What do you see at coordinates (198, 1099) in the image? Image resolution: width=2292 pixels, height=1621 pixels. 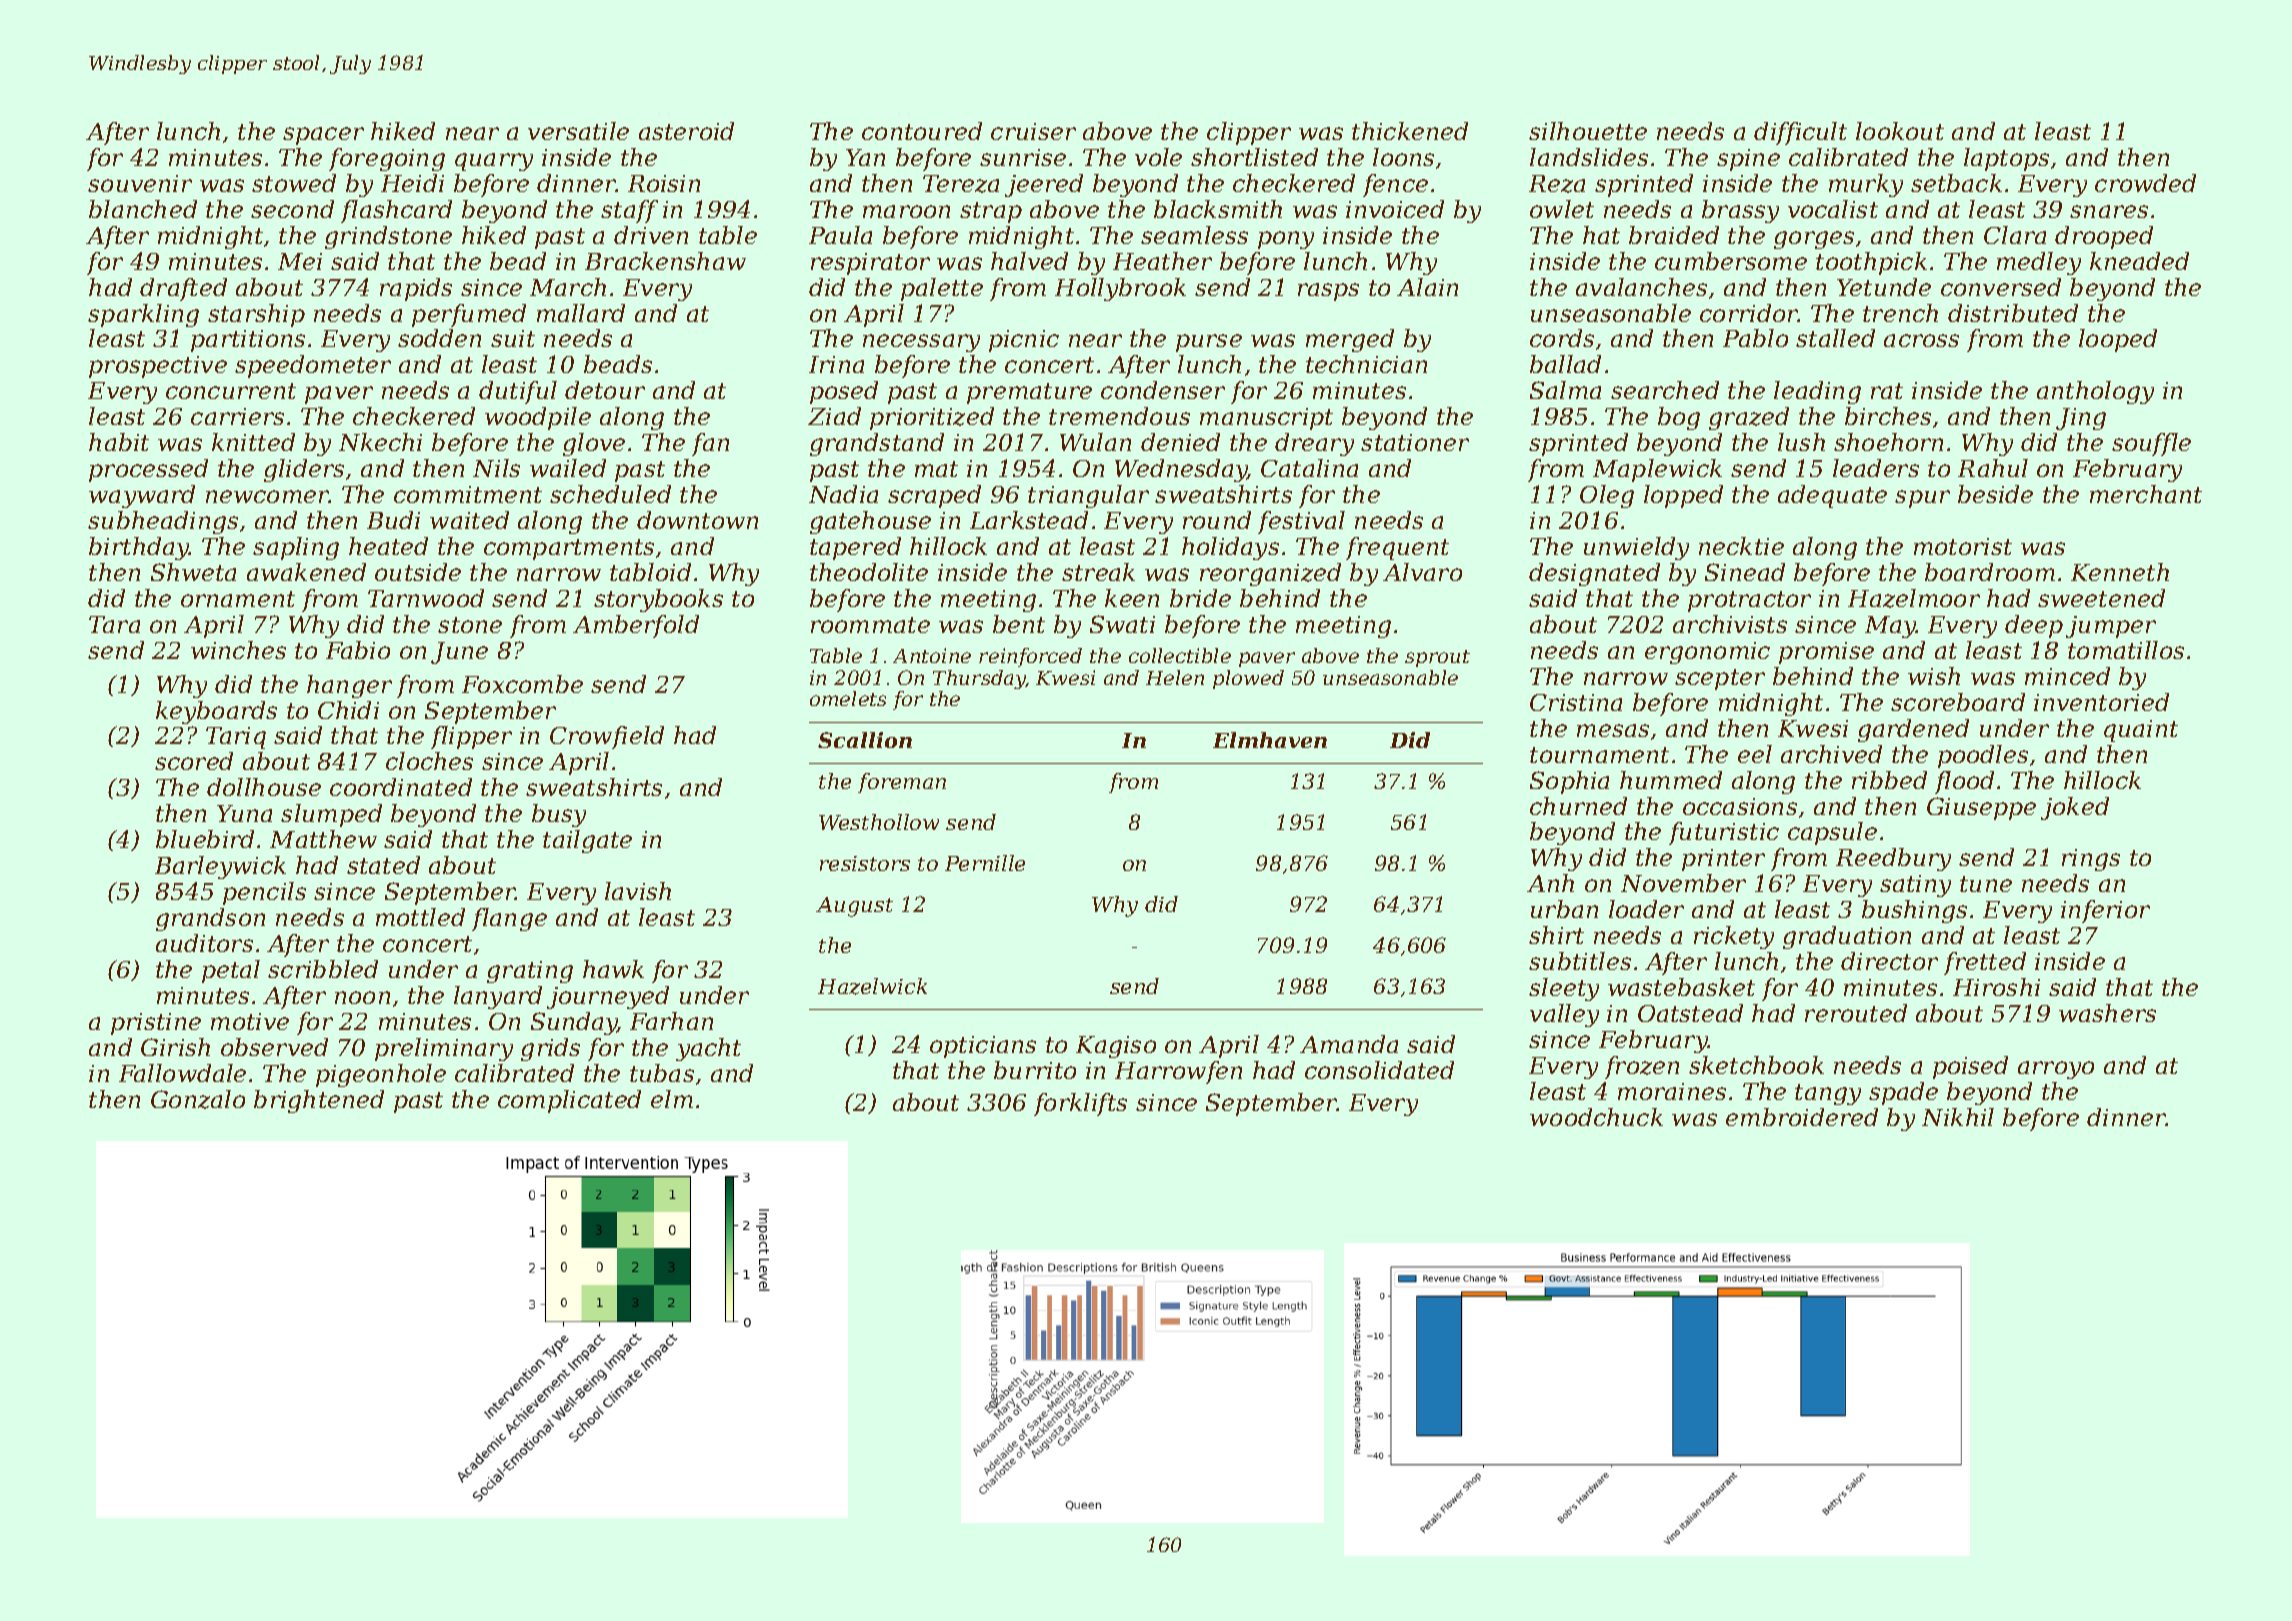 I see `Gonzalo` at bounding box center [198, 1099].
